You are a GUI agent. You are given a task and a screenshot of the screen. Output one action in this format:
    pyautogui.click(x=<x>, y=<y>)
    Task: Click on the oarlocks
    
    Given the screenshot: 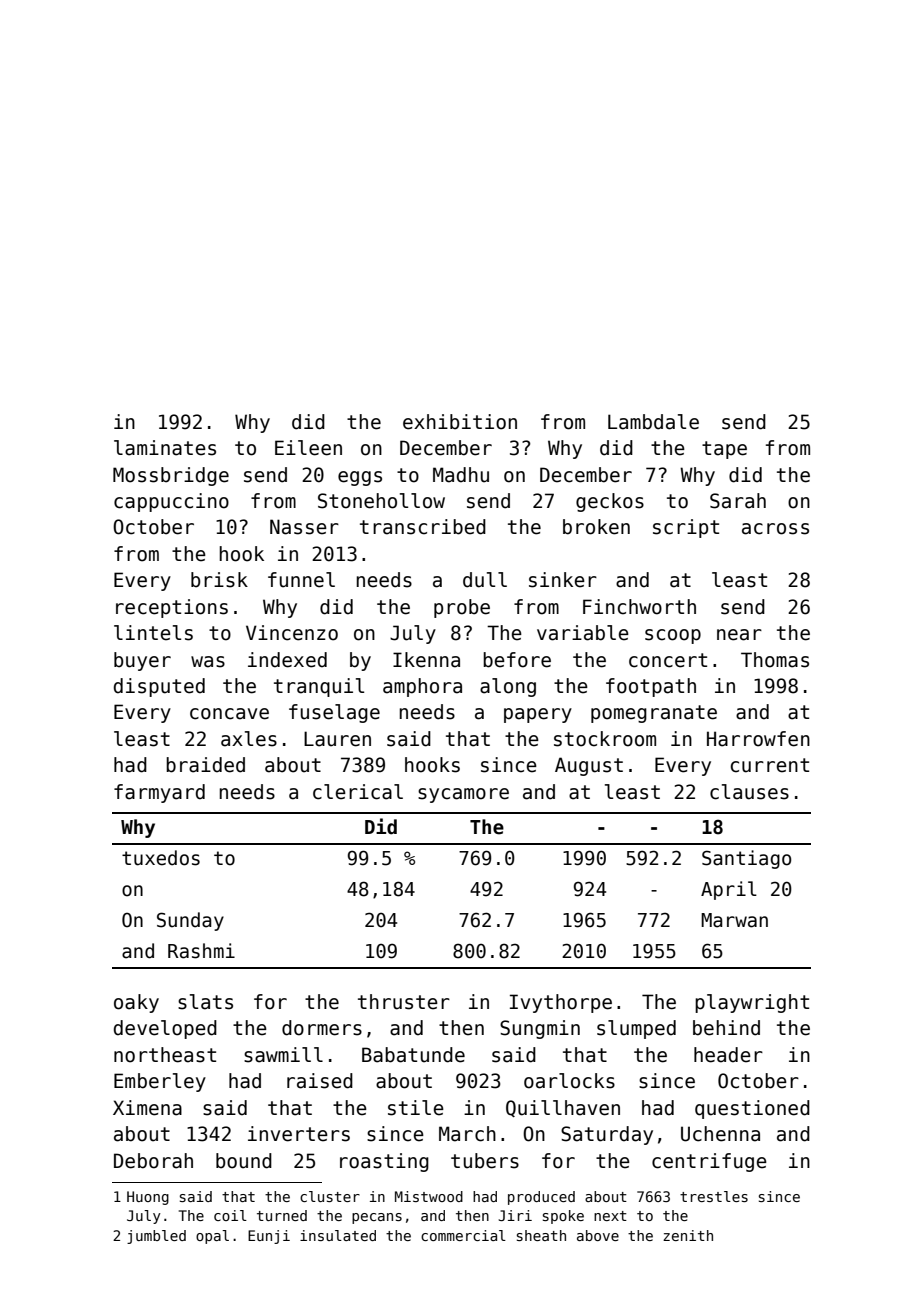 What is the action you would take?
    pyautogui.click(x=569, y=1081)
